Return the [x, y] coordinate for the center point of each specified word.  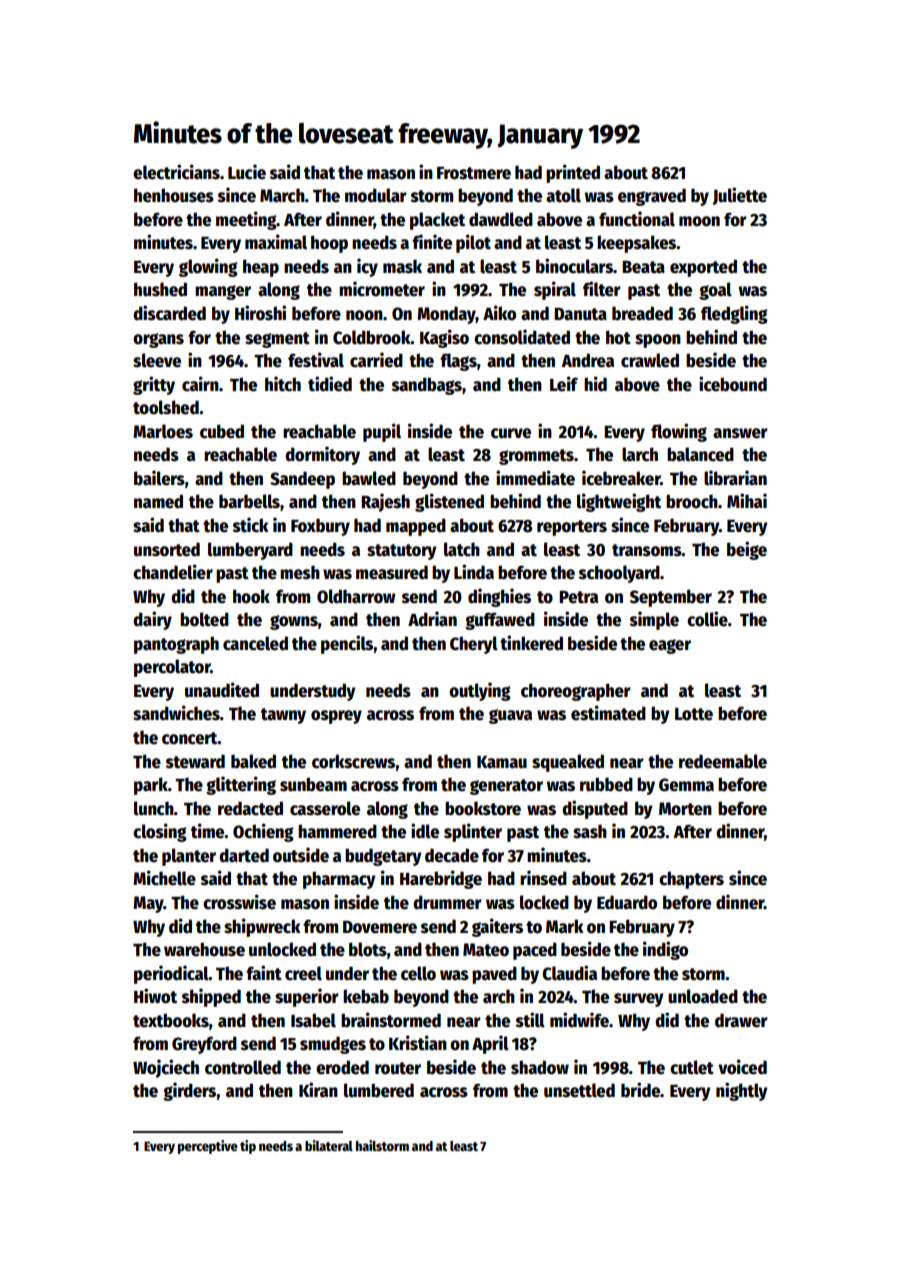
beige [747, 550]
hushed [160, 289]
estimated [608, 713]
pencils [347, 644]
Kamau [502, 762]
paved [494, 975]
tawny [283, 716]
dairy [152, 620]
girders [190, 1091]
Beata [643, 267]
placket [437, 221]
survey [639, 1000]
